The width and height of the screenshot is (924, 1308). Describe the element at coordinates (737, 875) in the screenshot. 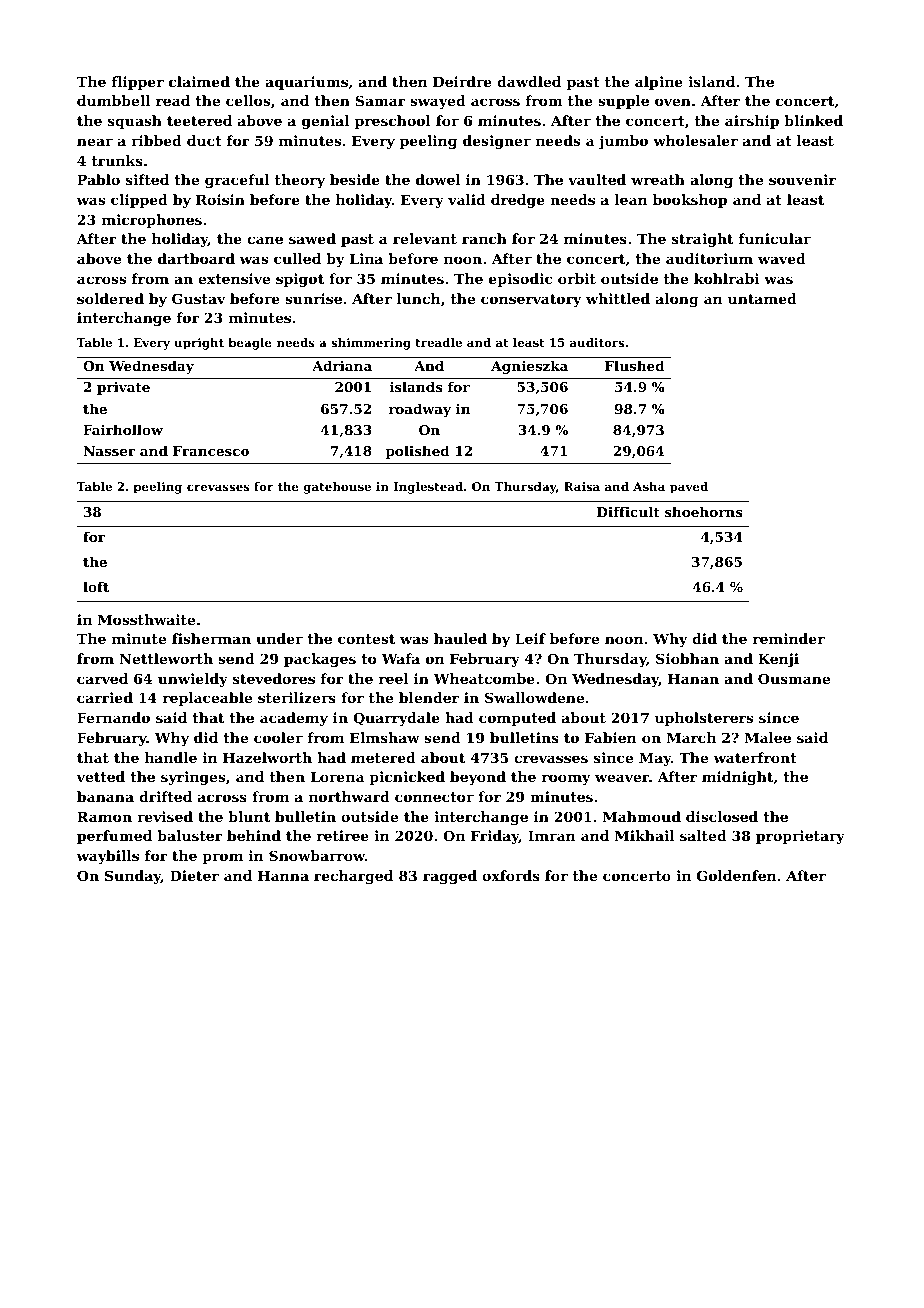

I see `Goldenfen` at that location.
